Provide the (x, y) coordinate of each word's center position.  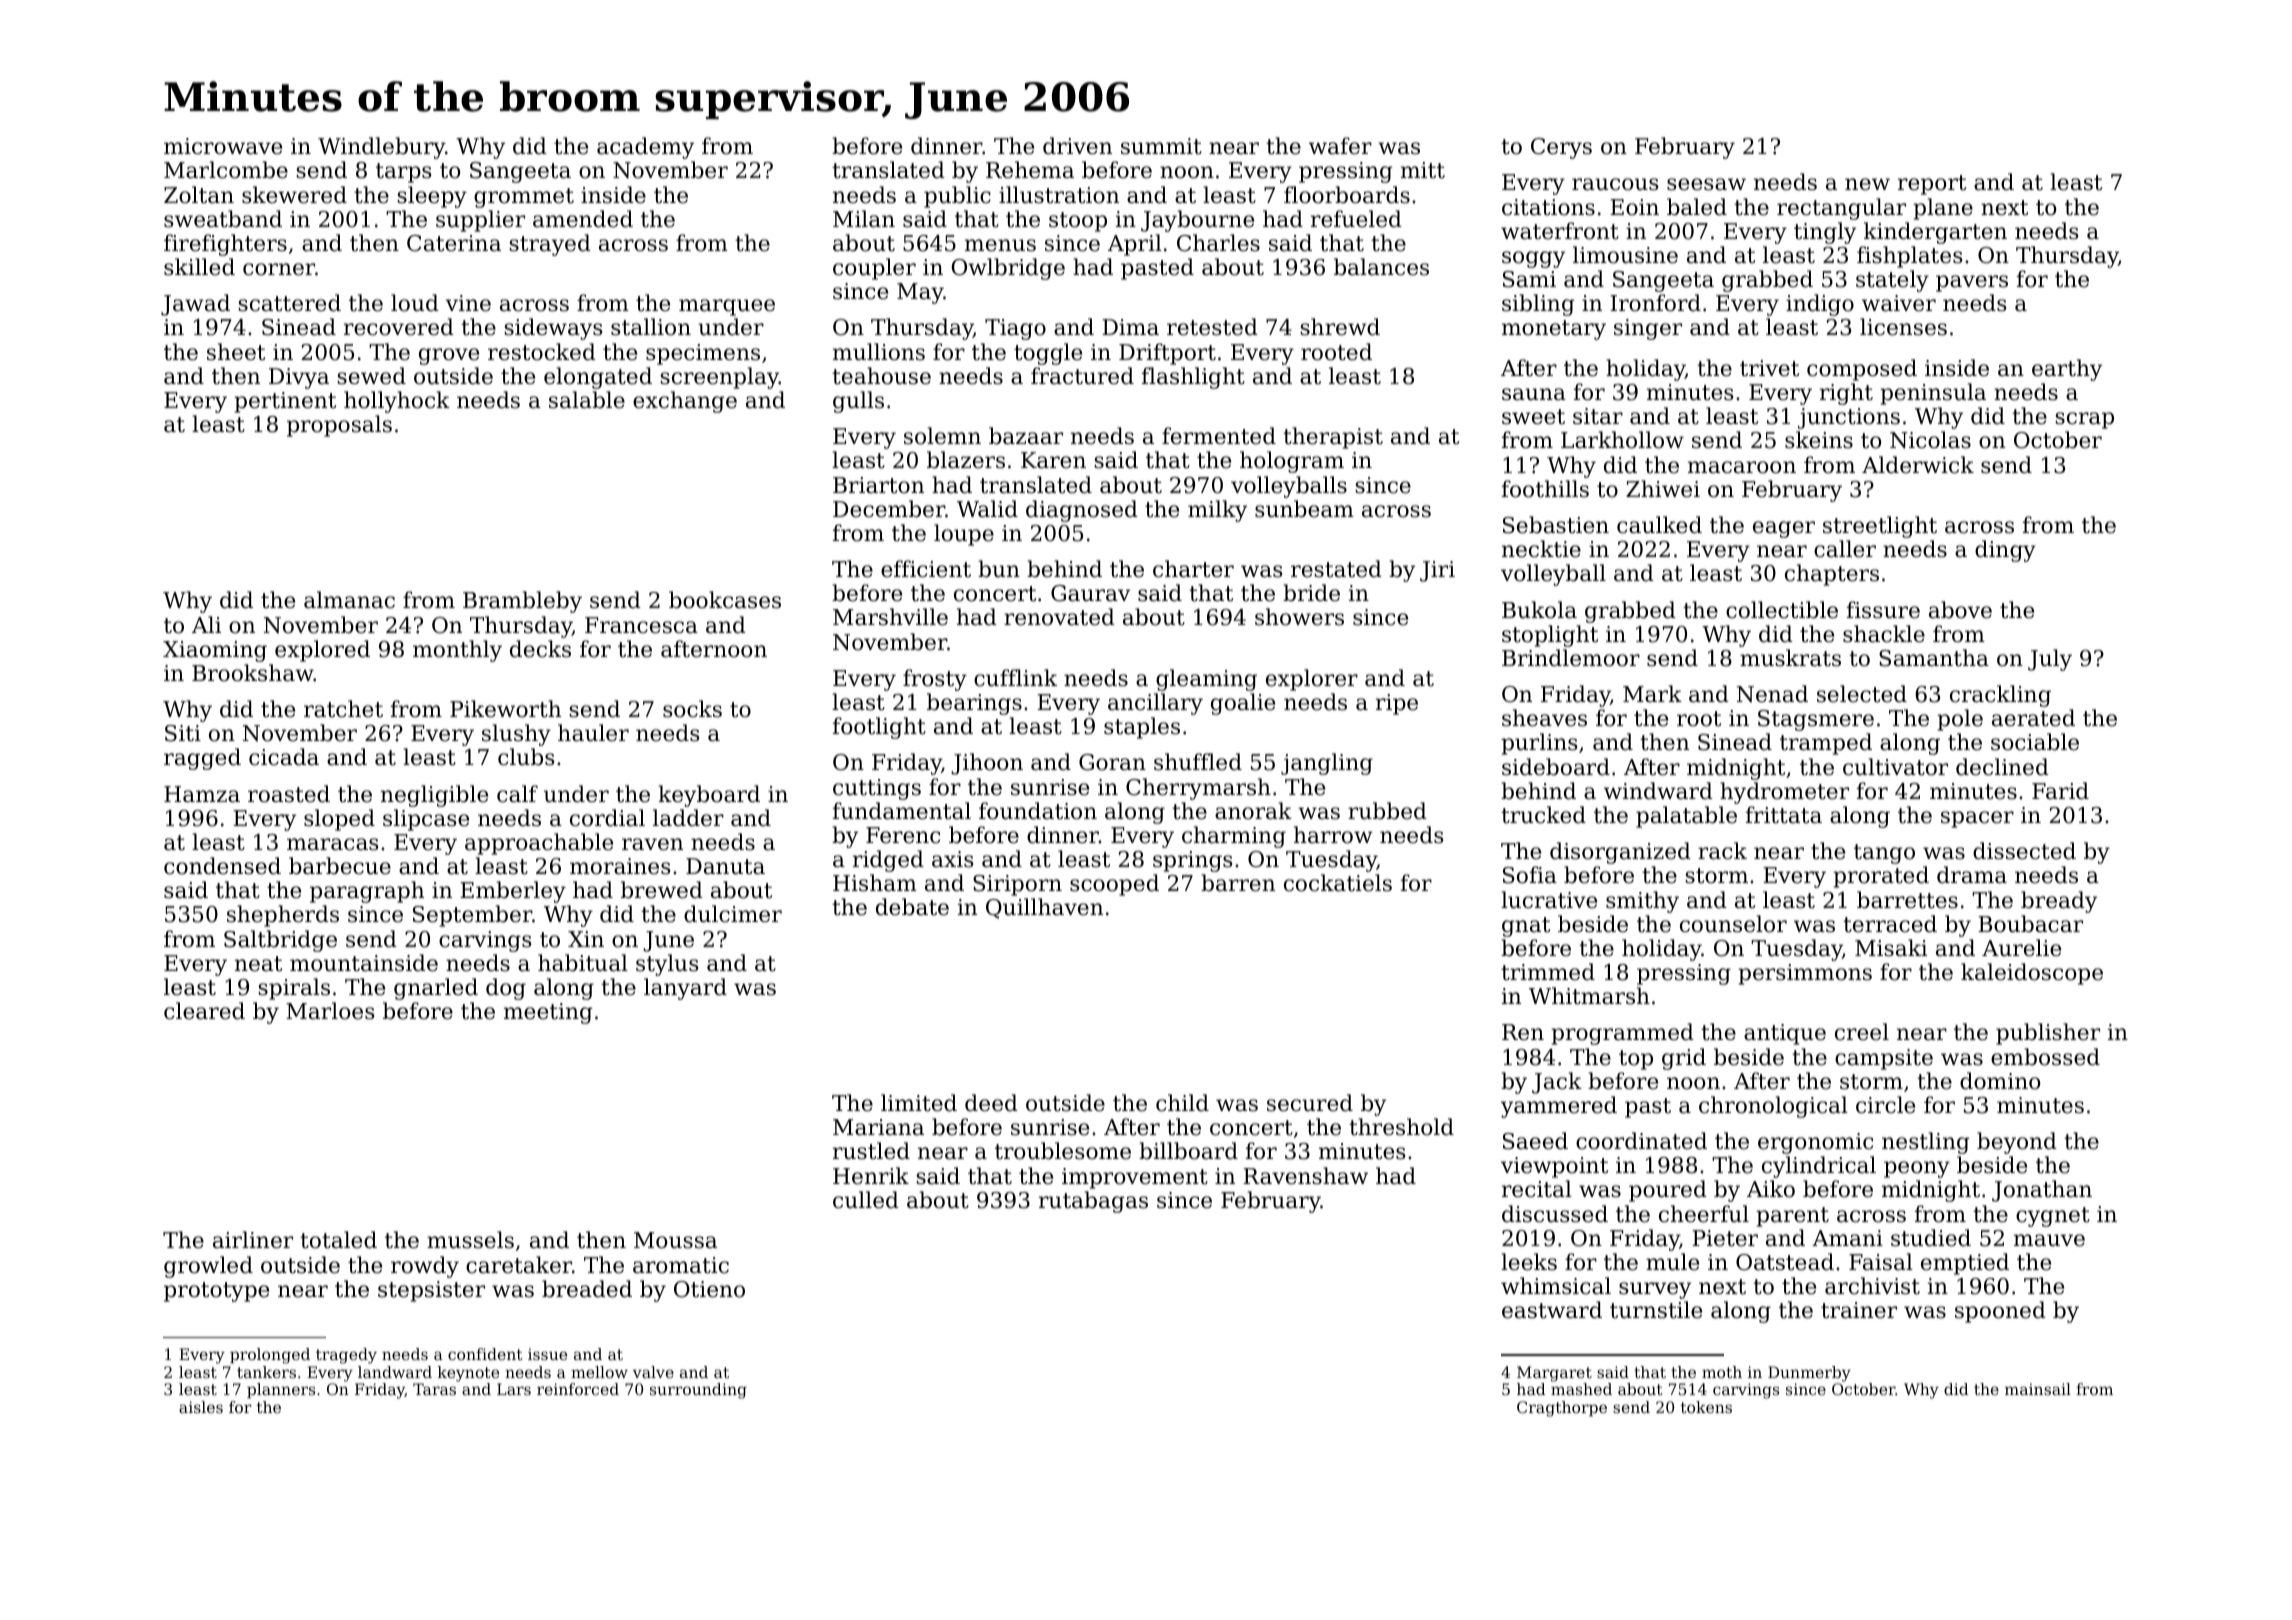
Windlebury (381, 148)
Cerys (1561, 148)
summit (1161, 146)
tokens (1706, 1407)
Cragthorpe (1562, 1409)
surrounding (698, 1391)
